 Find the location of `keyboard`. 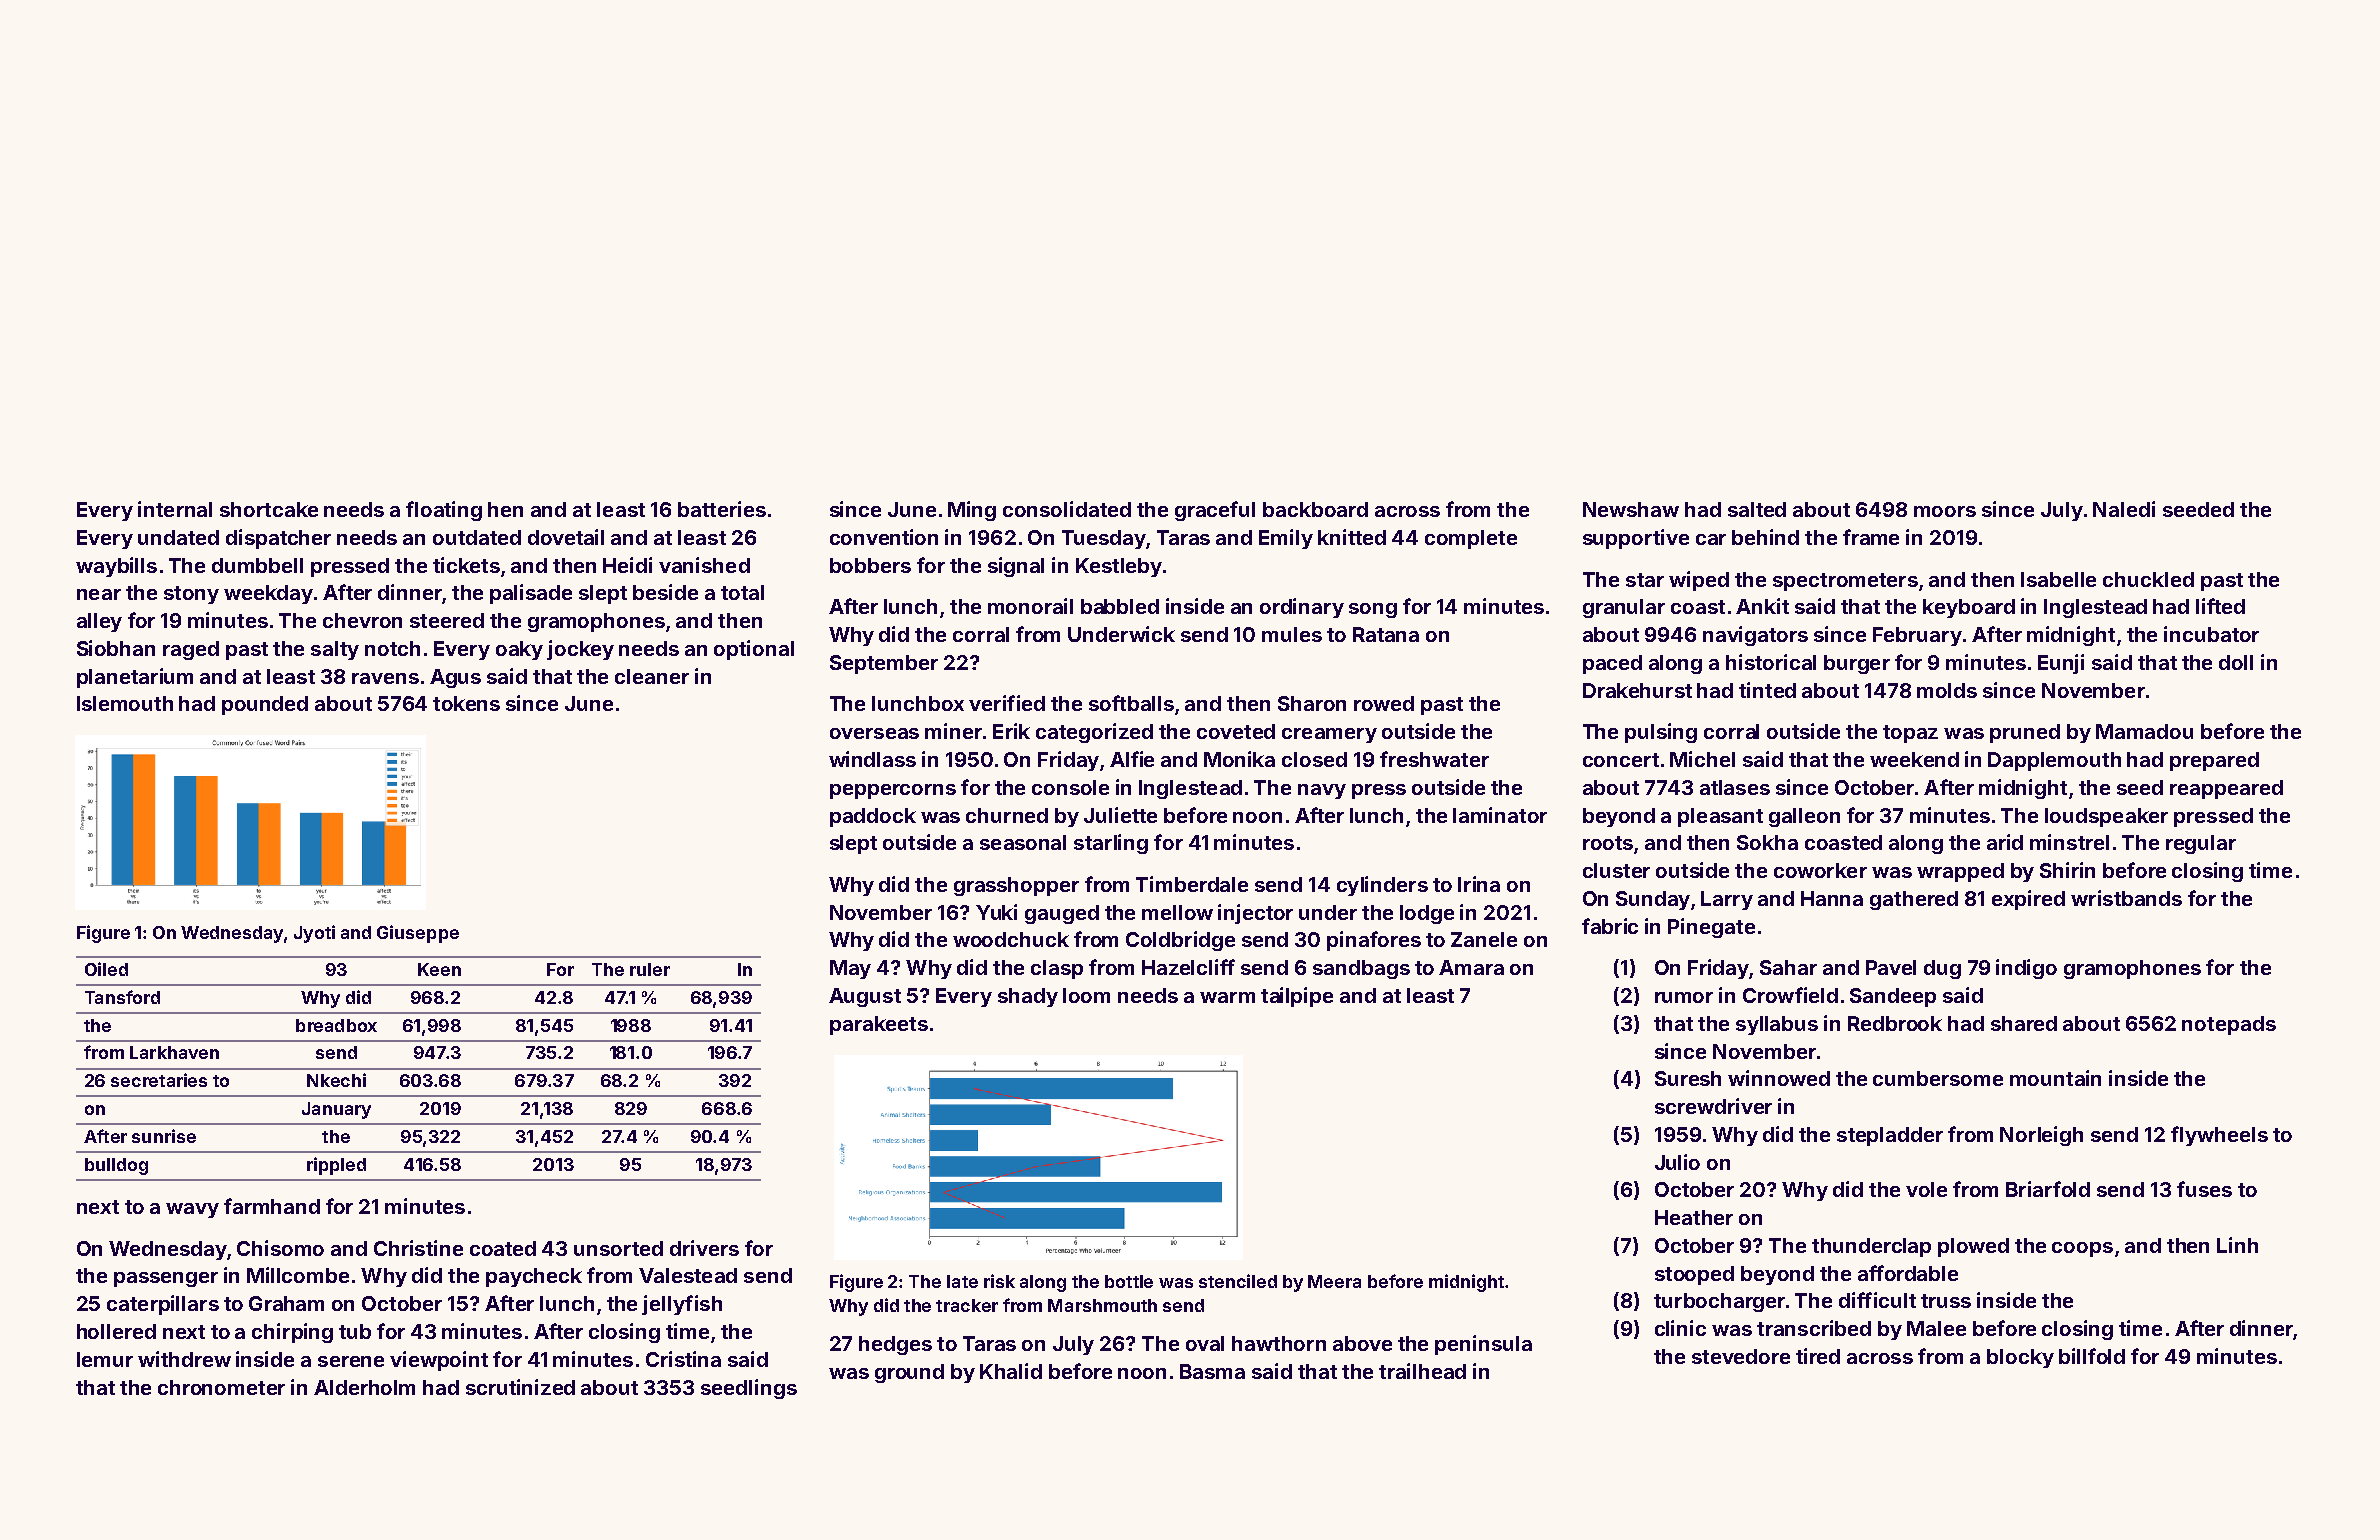

keyboard is located at coordinates (1969, 608).
